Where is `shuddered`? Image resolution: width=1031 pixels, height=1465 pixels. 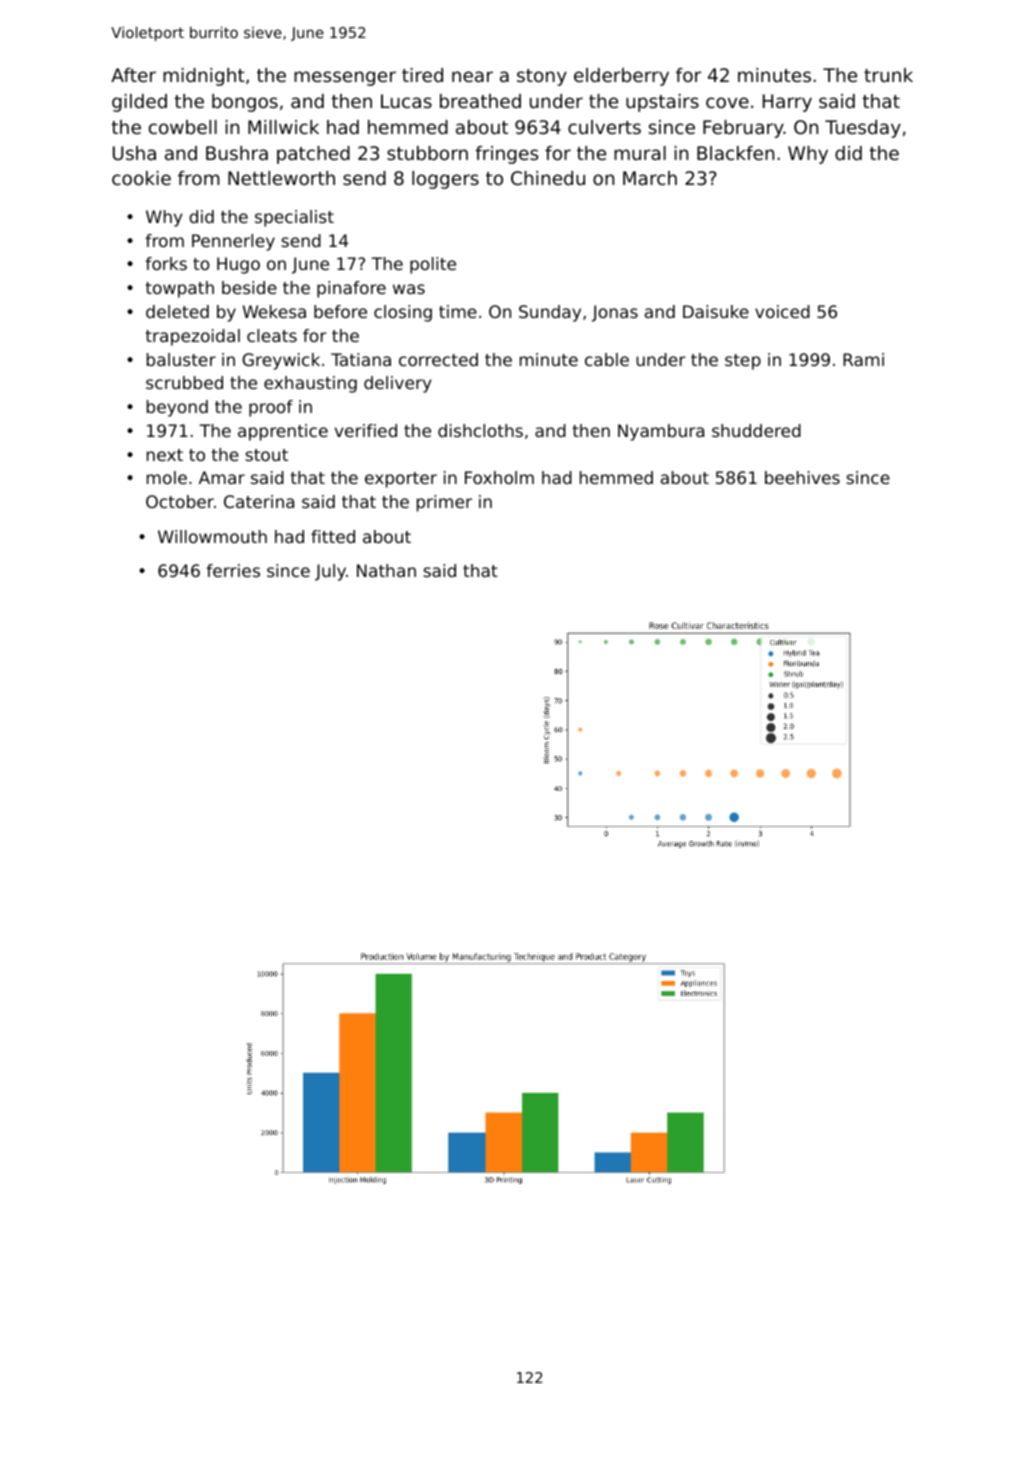 shuddered is located at coordinates (756, 430).
